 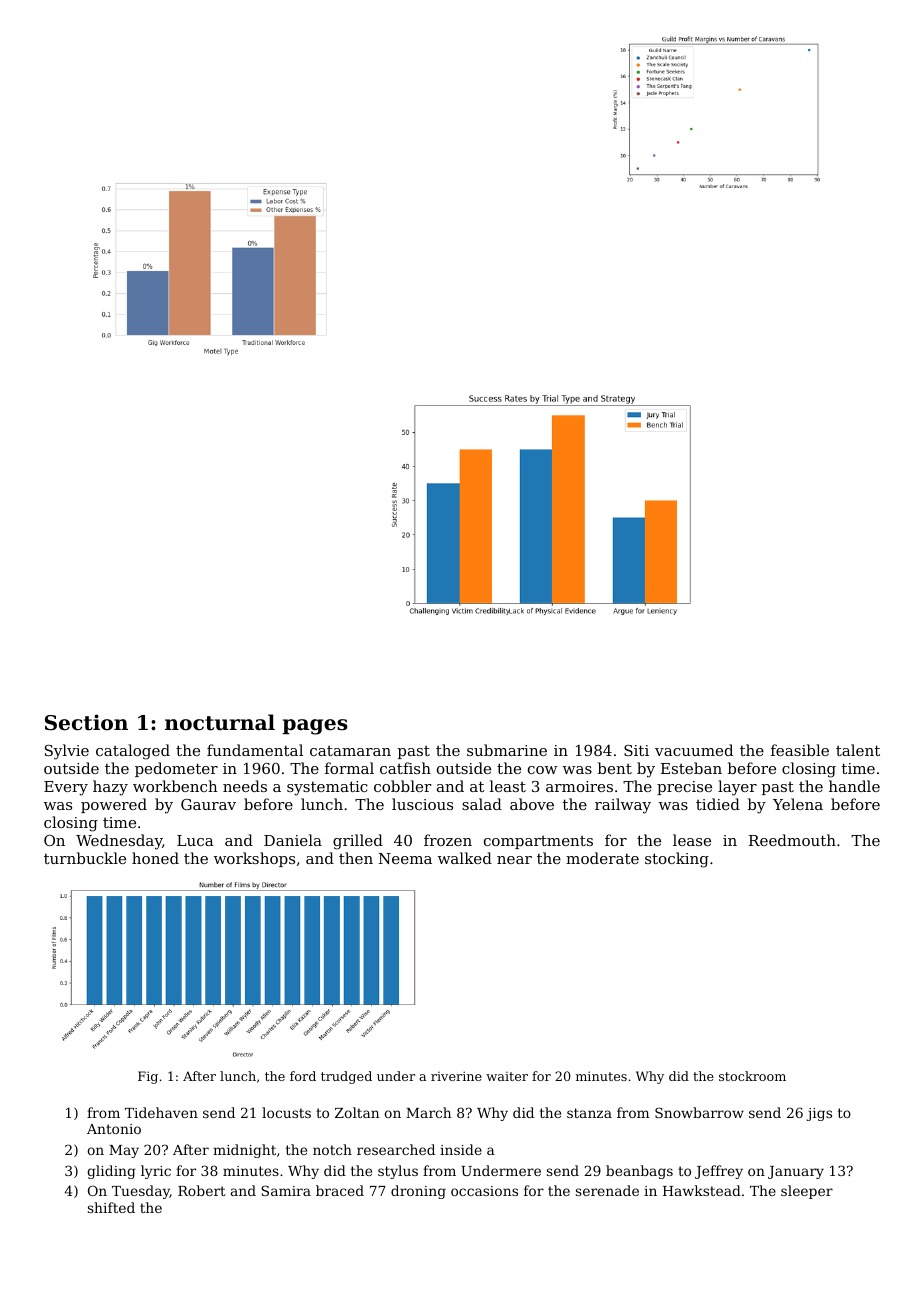 I want to click on workshops, so click(x=254, y=859).
